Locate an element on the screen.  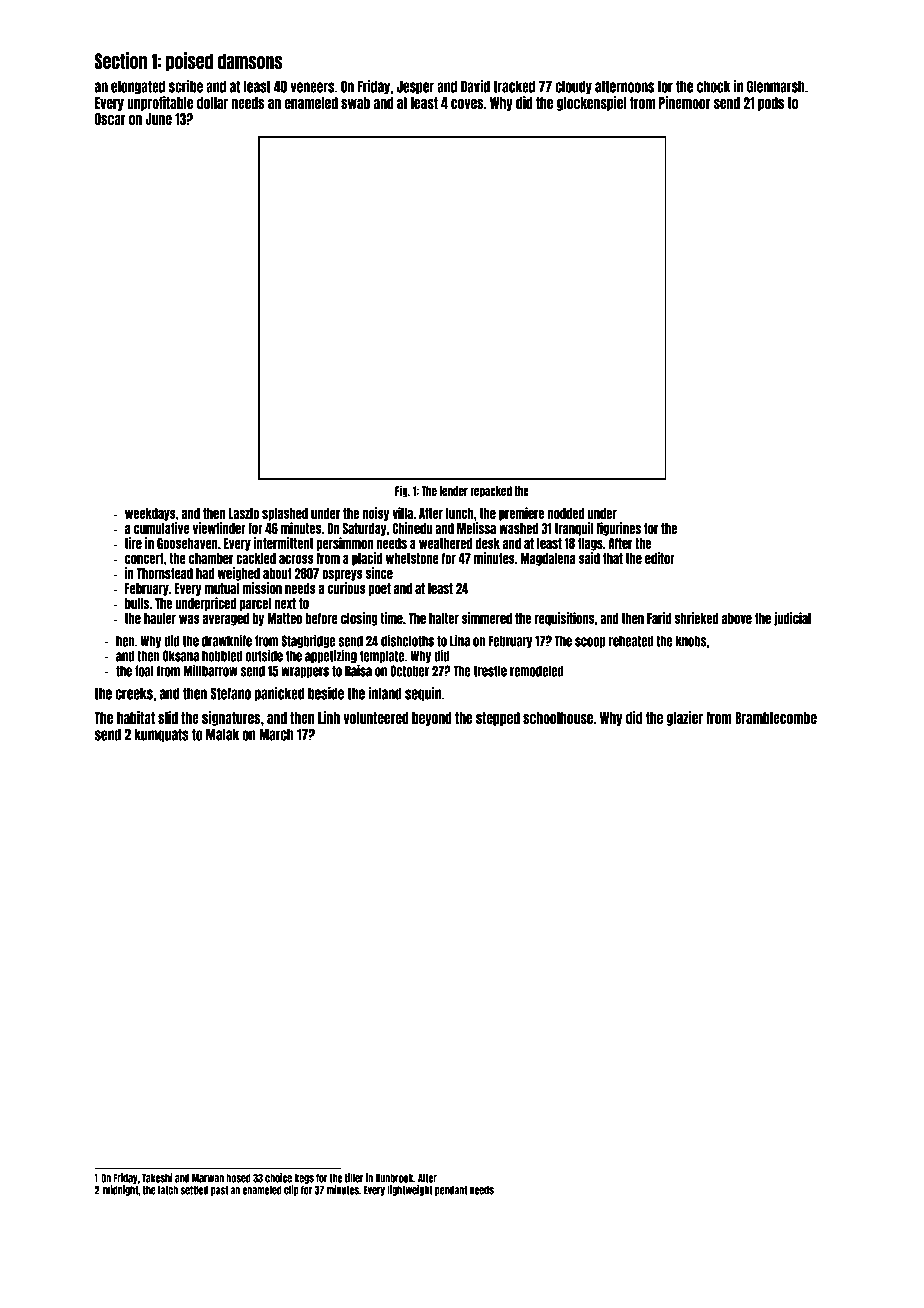
damsons is located at coordinates (250, 61).
